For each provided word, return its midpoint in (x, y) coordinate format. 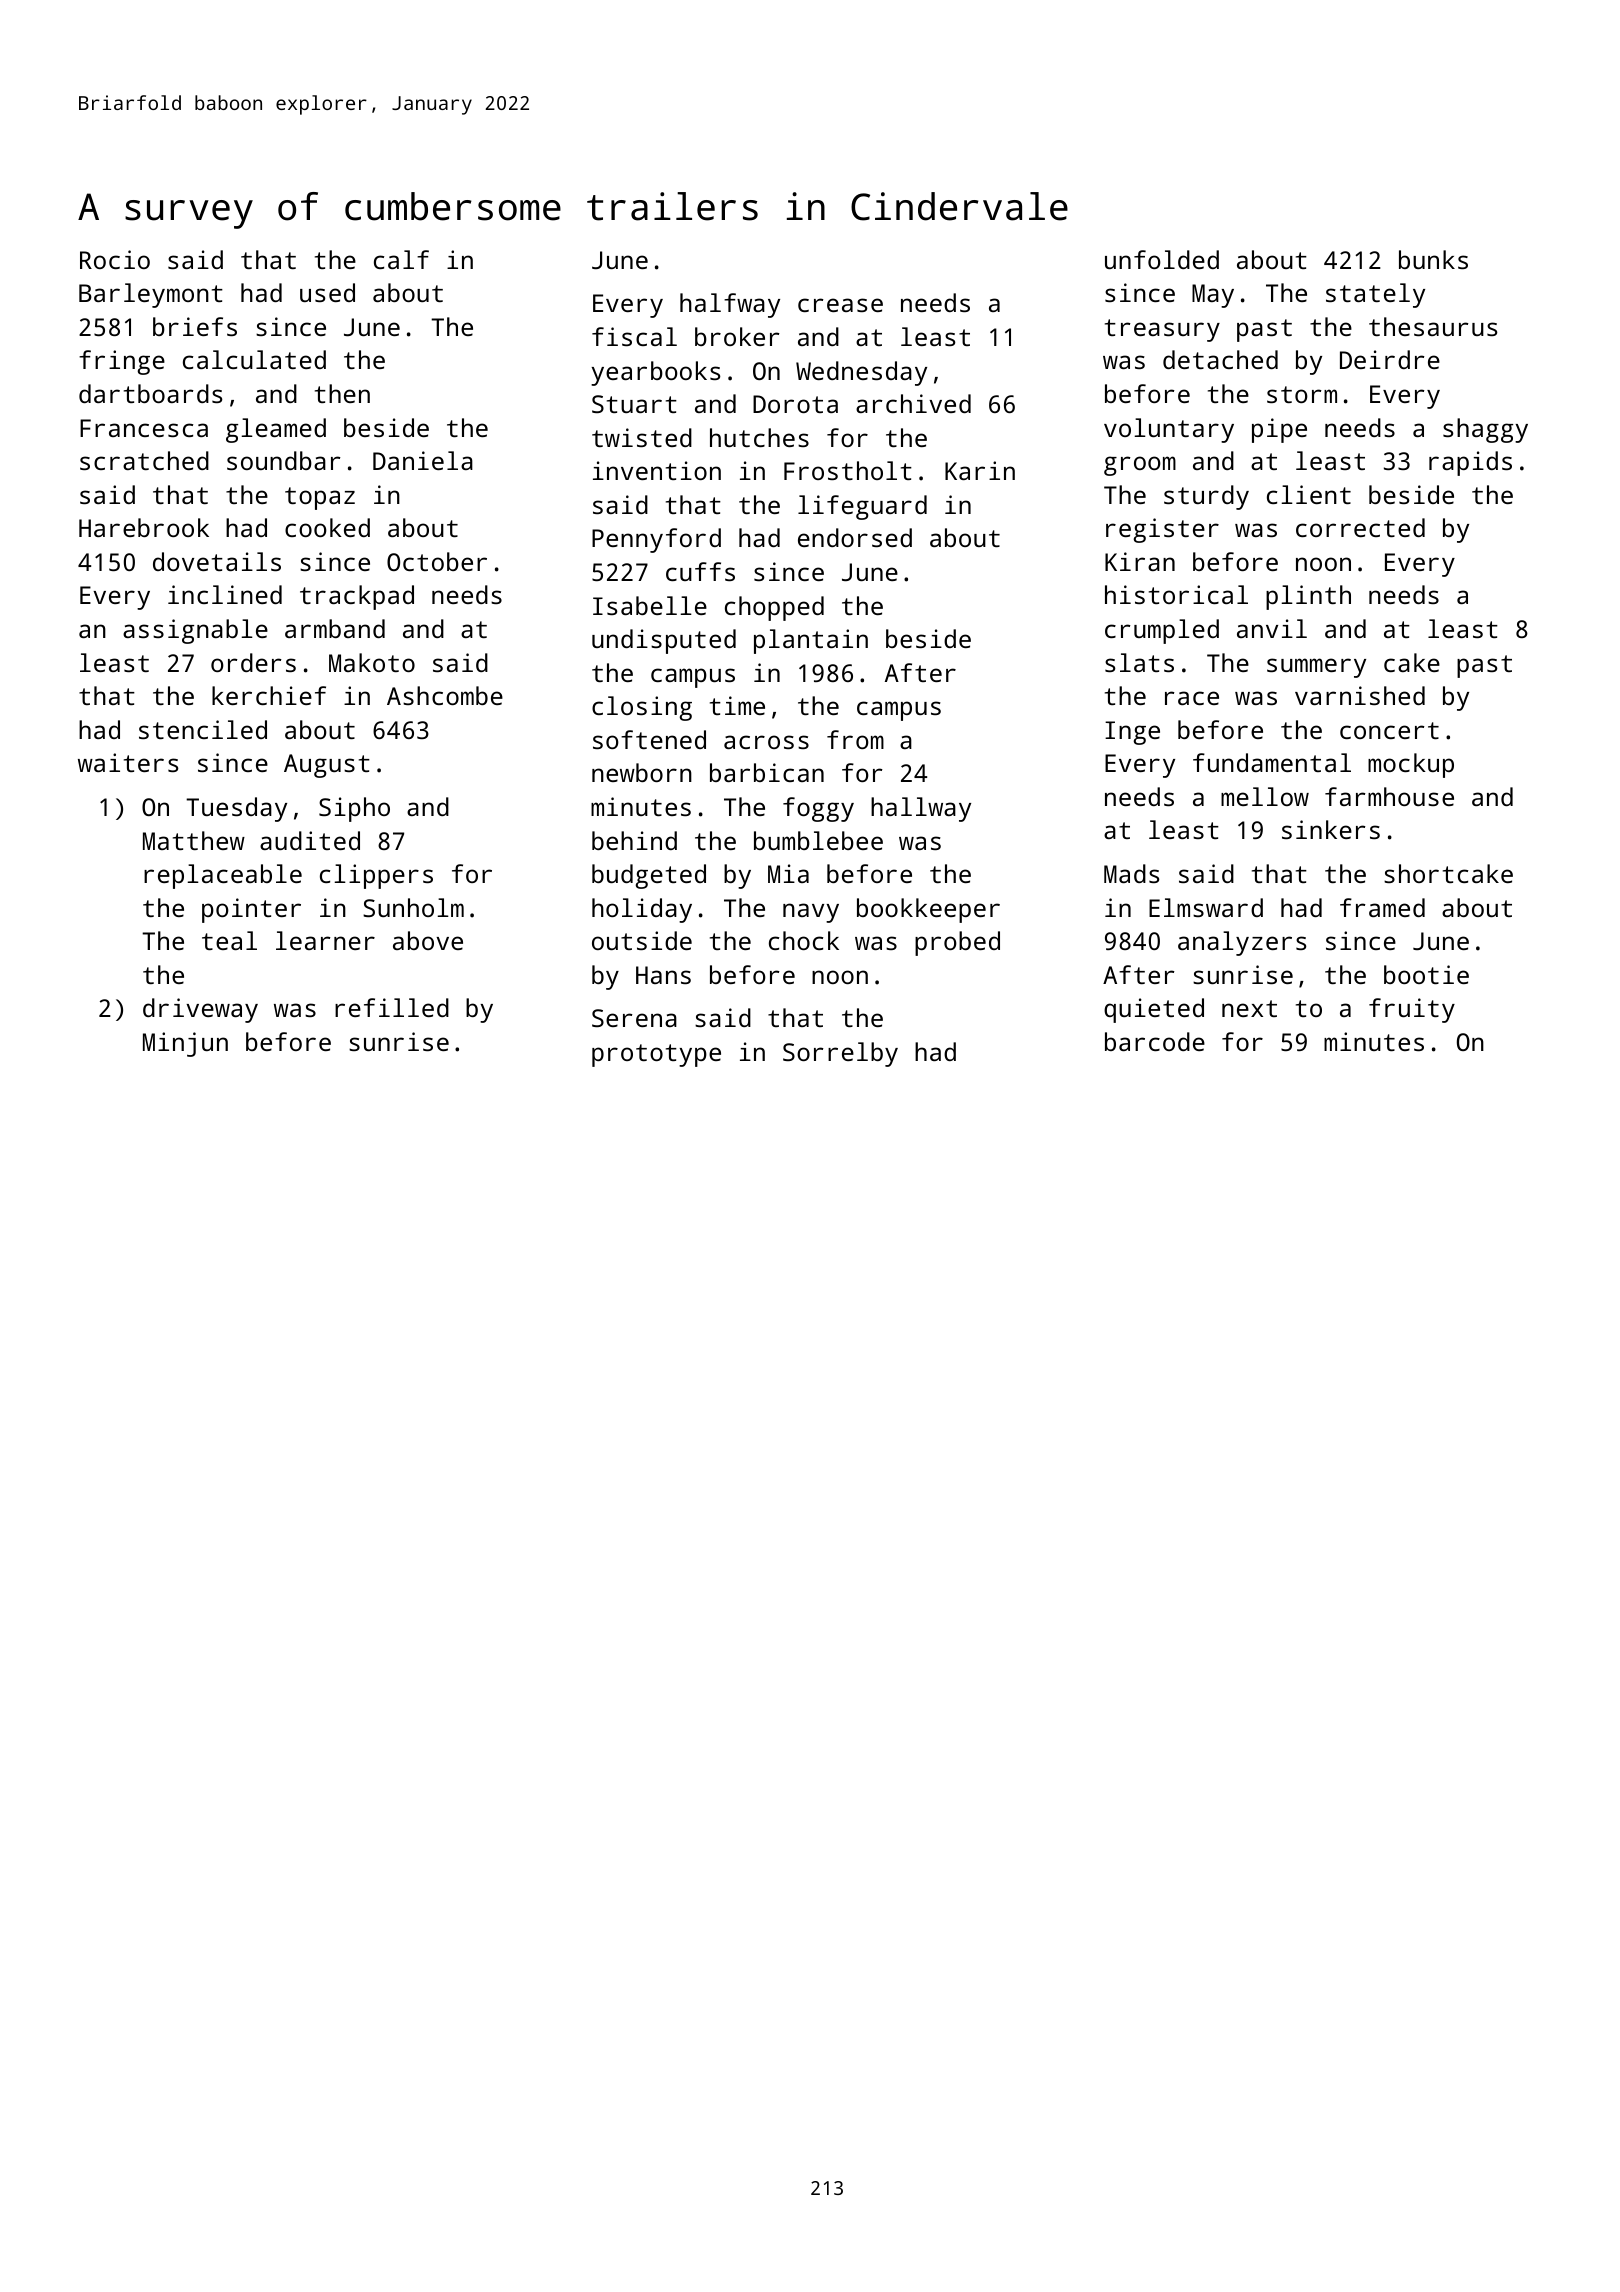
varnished (1360, 695)
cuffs (700, 571)
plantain (811, 641)
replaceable (223, 876)
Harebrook (144, 527)
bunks (1433, 259)
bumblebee (818, 840)
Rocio (115, 259)
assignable (195, 631)
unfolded (1162, 259)
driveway (200, 1010)
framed (1382, 907)
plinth (1308, 597)
